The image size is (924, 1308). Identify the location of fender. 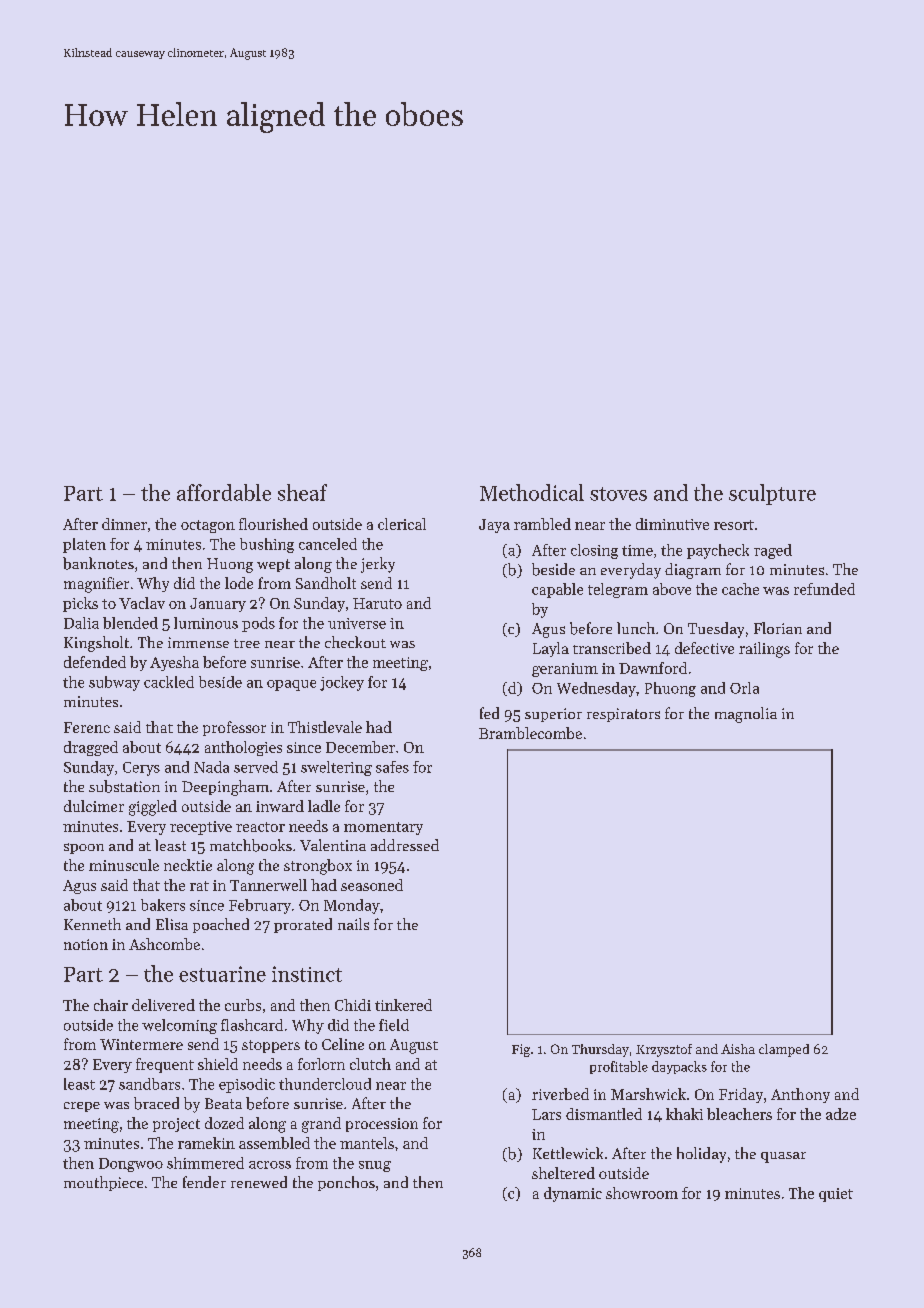
(204, 1182).
